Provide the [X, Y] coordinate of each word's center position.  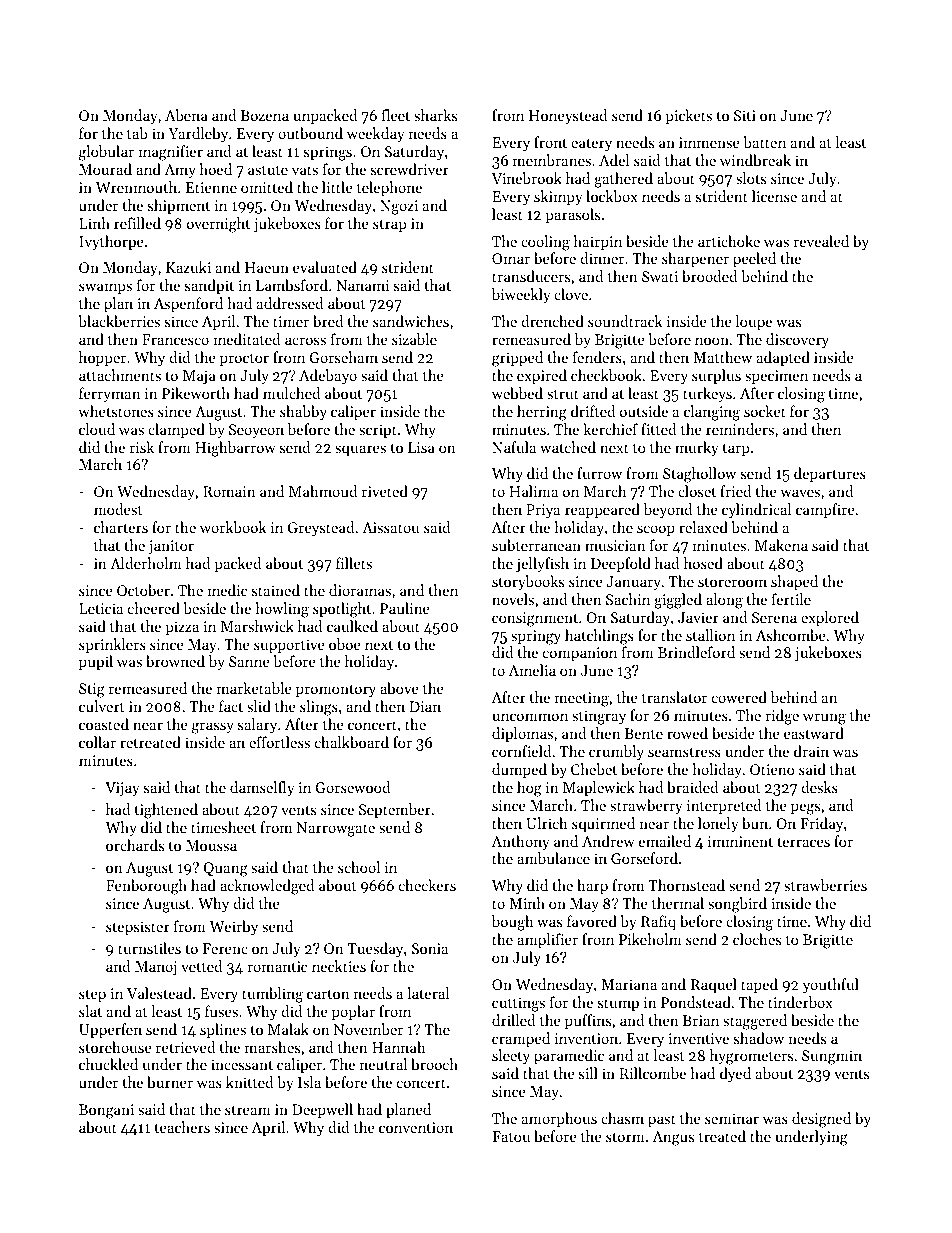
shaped [794, 582]
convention [416, 1127]
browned [175, 661]
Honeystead [568, 117]
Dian [425, 706]
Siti [745, 115]
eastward [814, 733]
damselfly [262, 789]
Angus [673, 1138]
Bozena [265, 115]
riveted [385, 491]
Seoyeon [256, 431]
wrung [824, 719]
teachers [182, 1127]
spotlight [342, 610]
